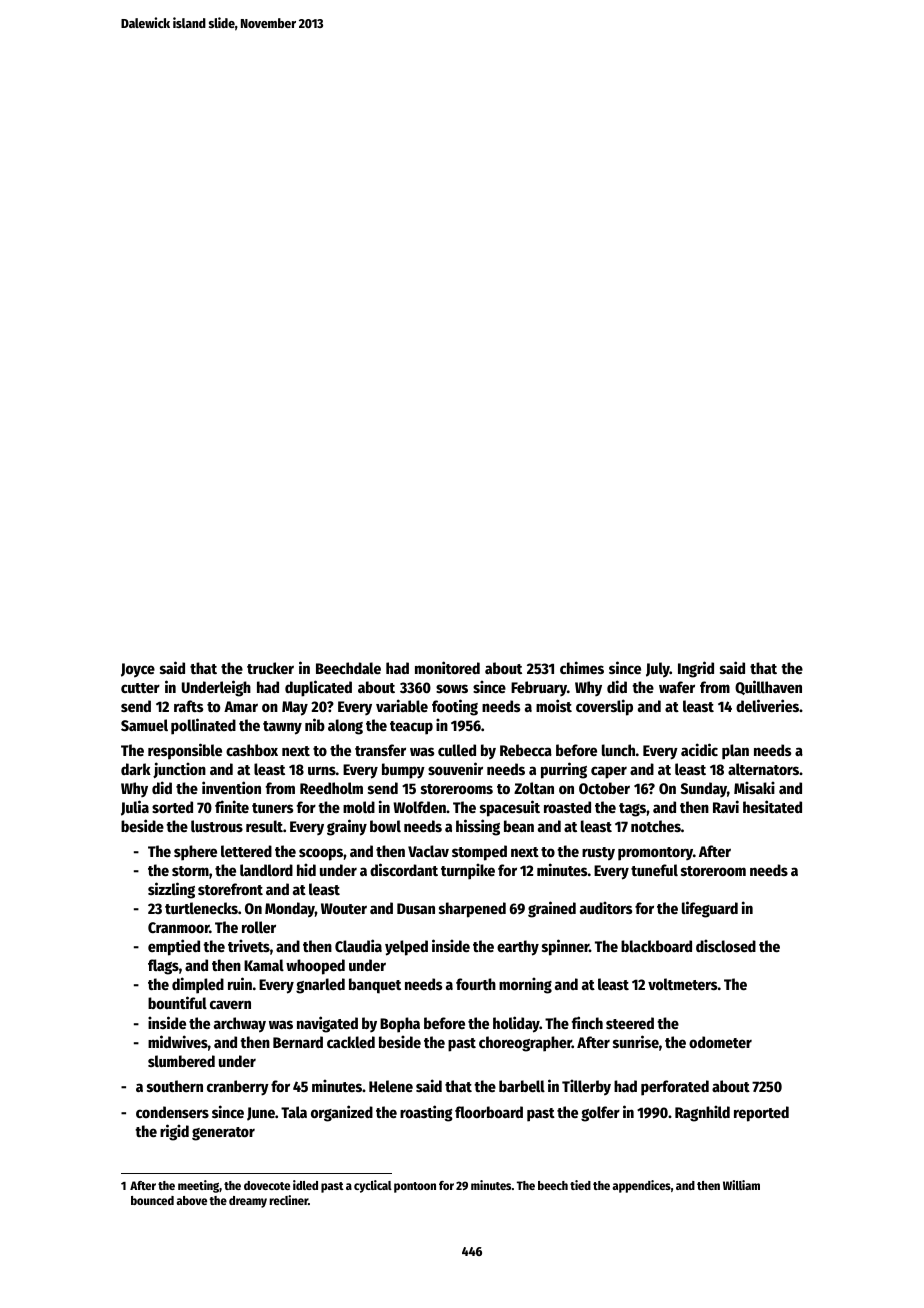 Image resolution: width=924 pixels, height=1308 pixels. Describe the element at coordinates (476, 984) in the image. I see `fourth` at that location.
